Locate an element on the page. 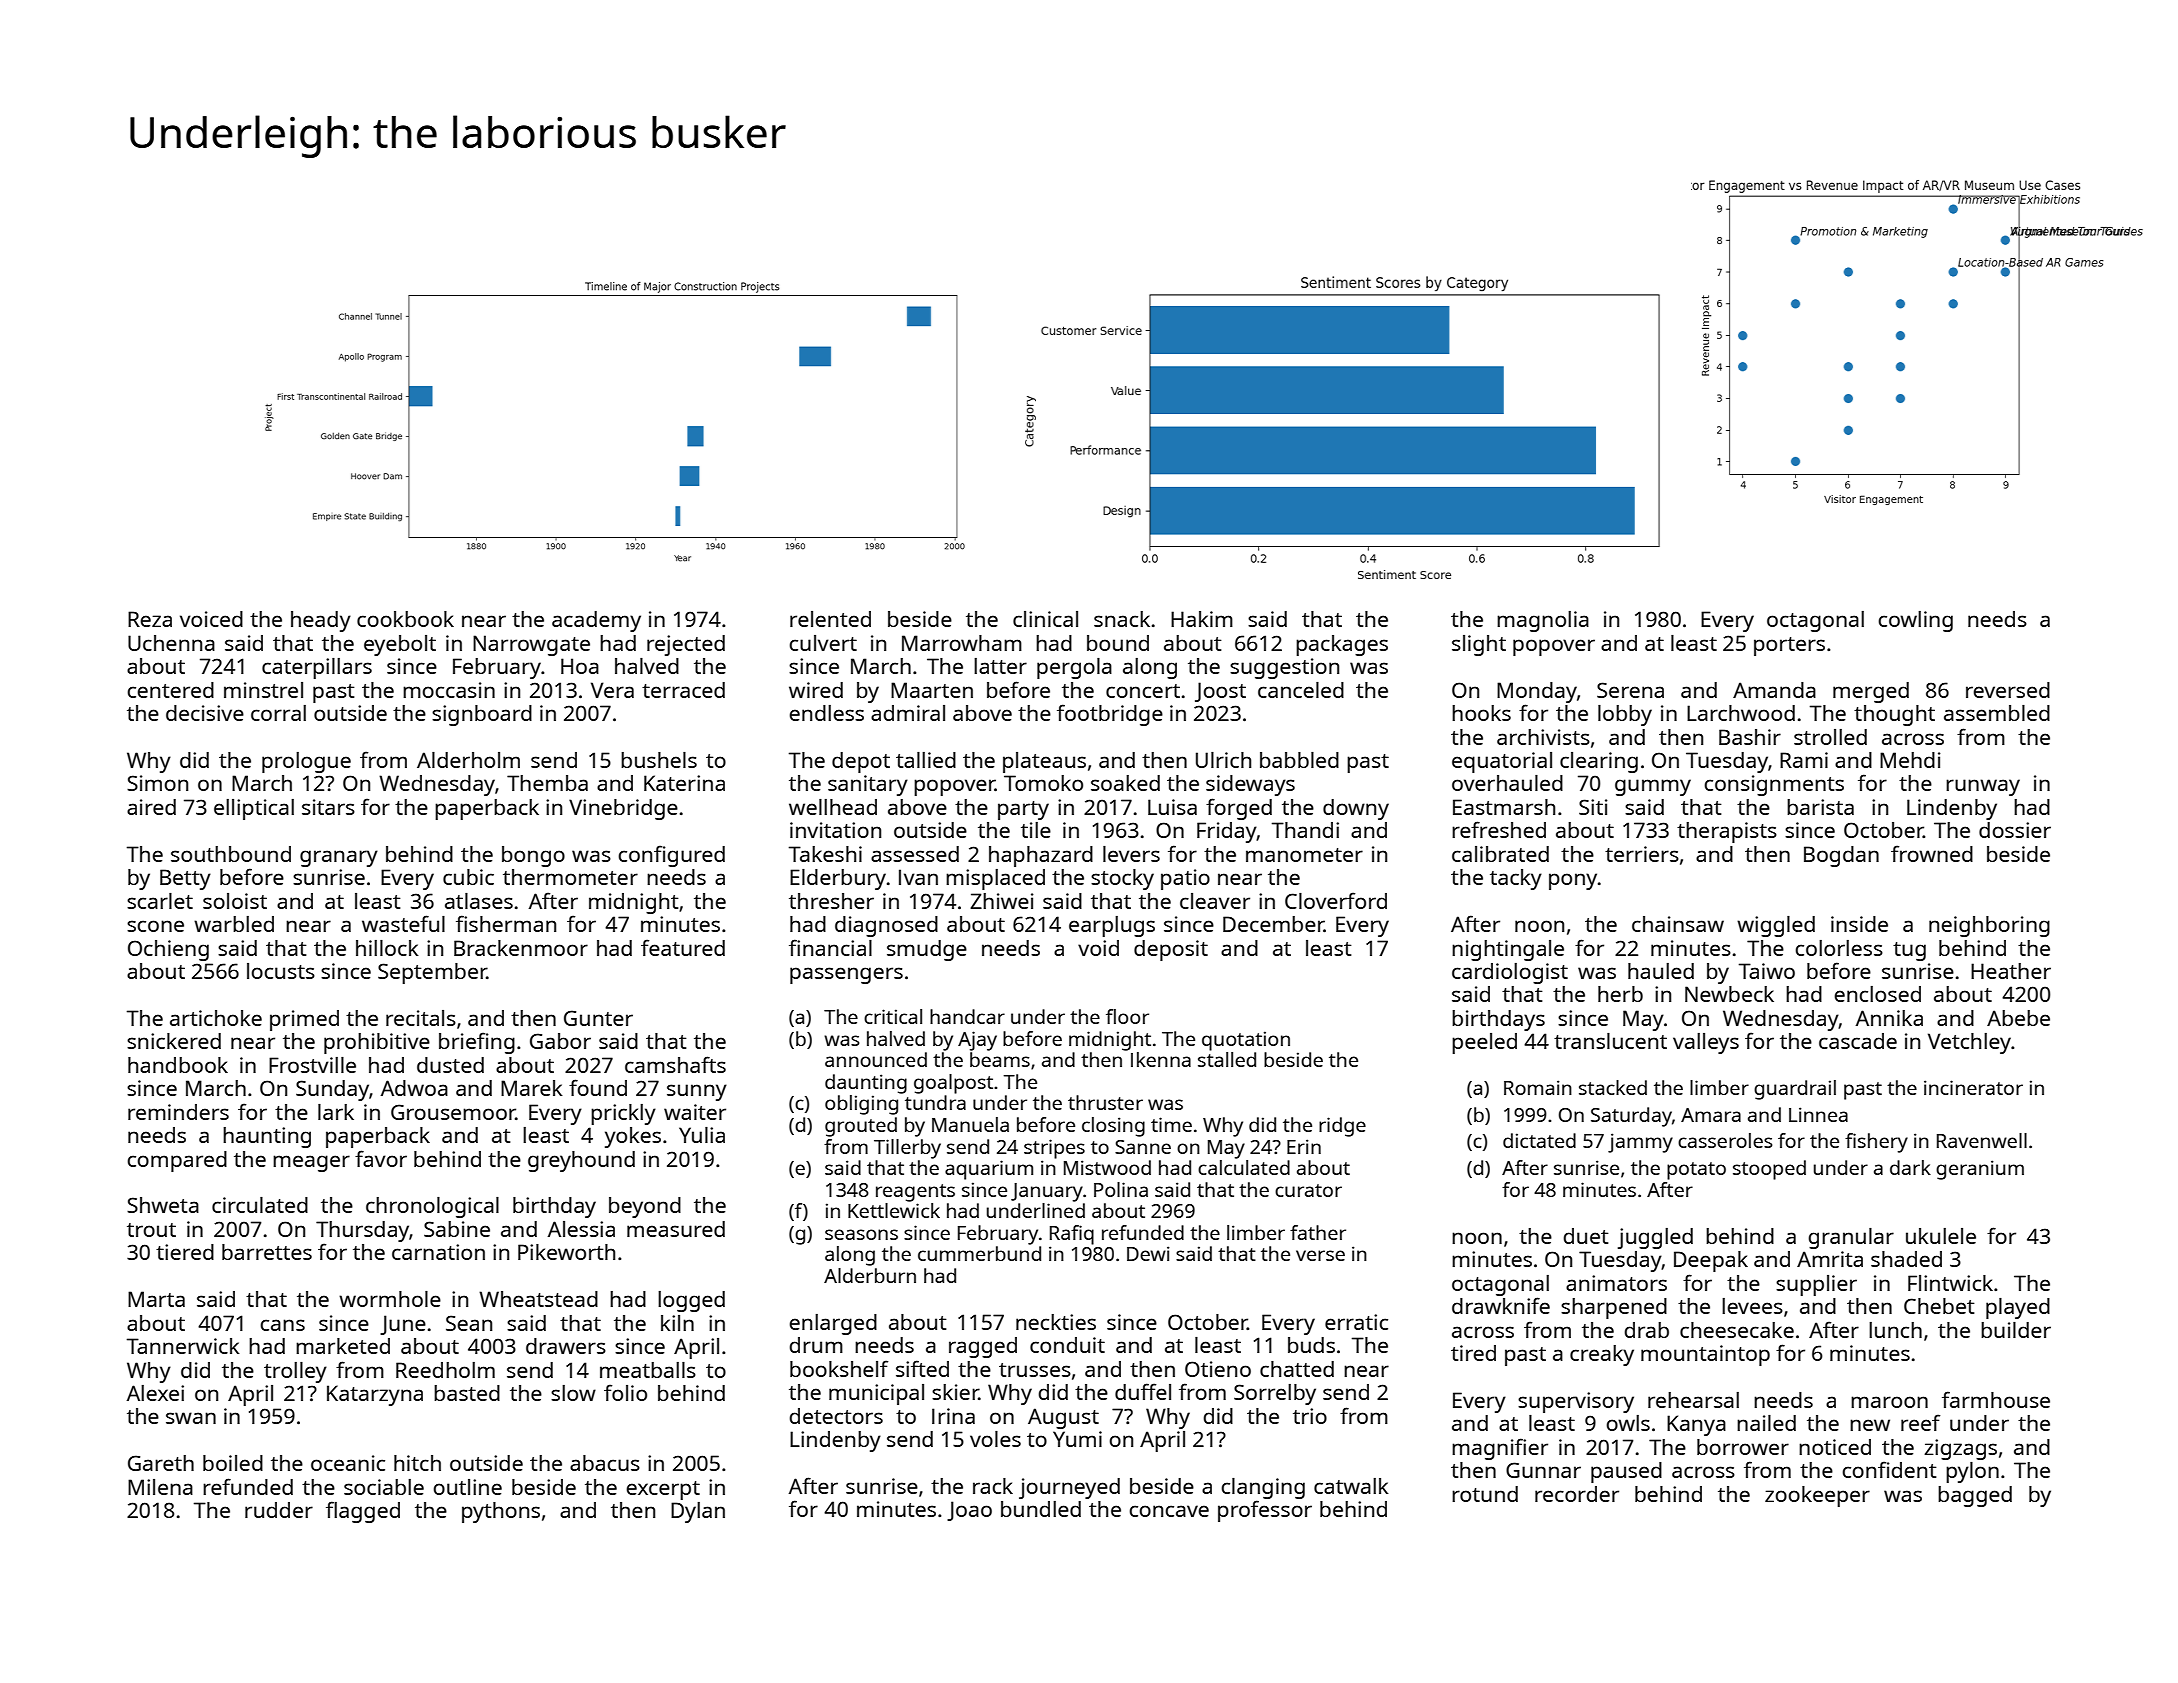 Image resolution: width=2178 pixels, height=1683 pixels. zigzags is located at coordinates (1960, 1449).
